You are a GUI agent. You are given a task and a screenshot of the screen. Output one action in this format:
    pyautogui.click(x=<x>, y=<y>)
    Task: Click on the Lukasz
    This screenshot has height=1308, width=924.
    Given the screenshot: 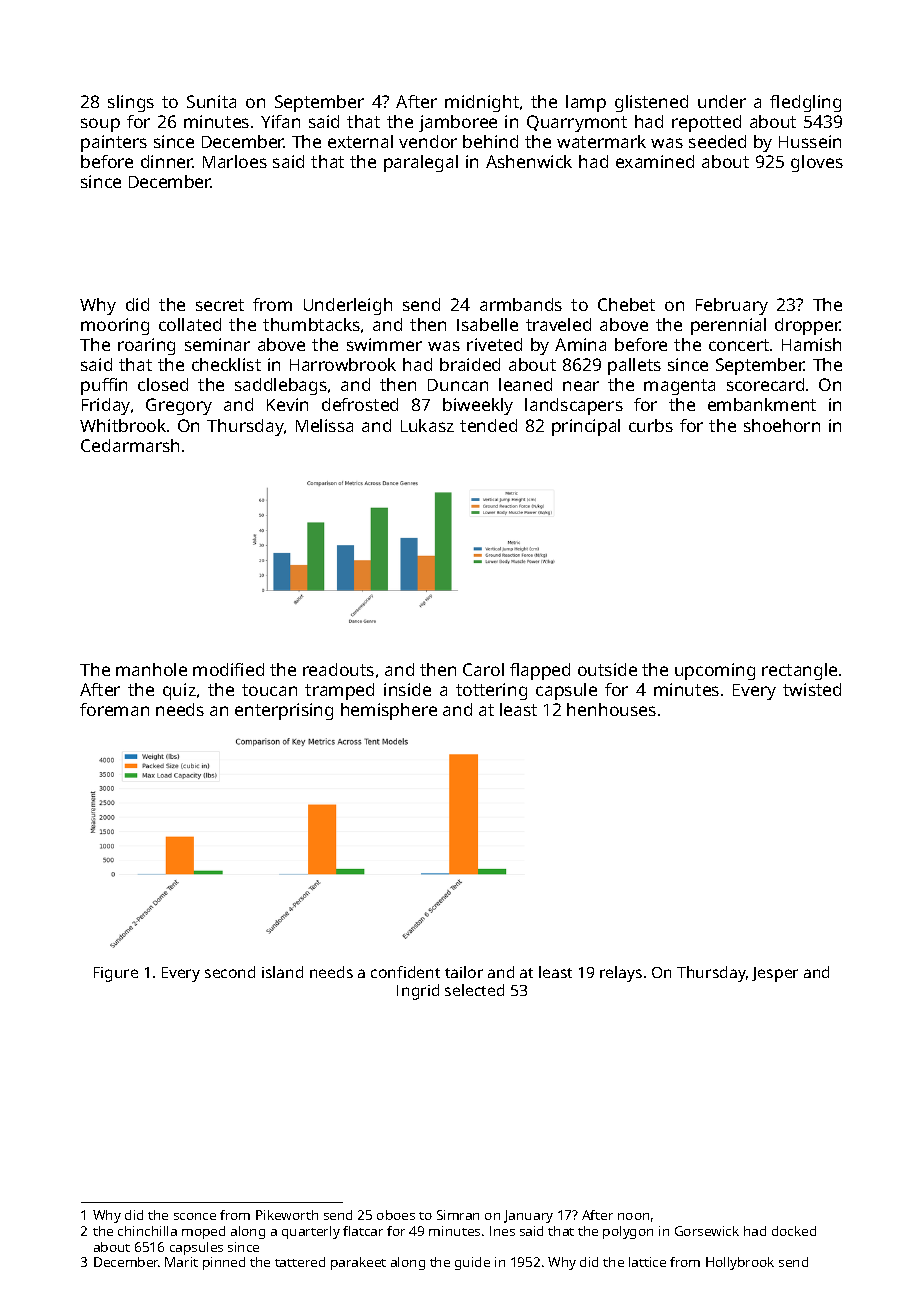 What is the action you would take?
    pyautogui.click(x=427, y=425)
